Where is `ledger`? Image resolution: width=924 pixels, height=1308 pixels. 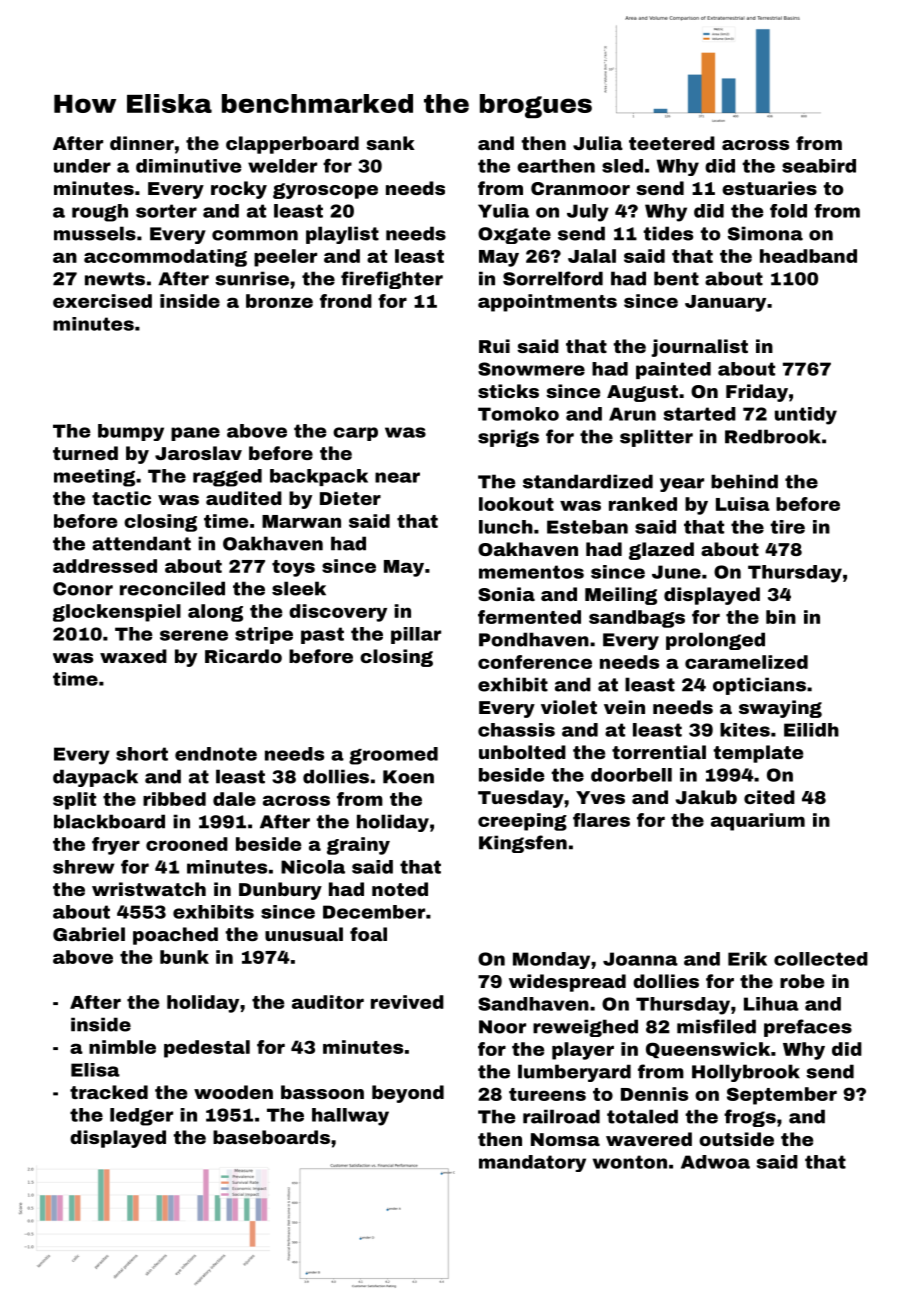
ledger is located at coordinates (141, 1117).
